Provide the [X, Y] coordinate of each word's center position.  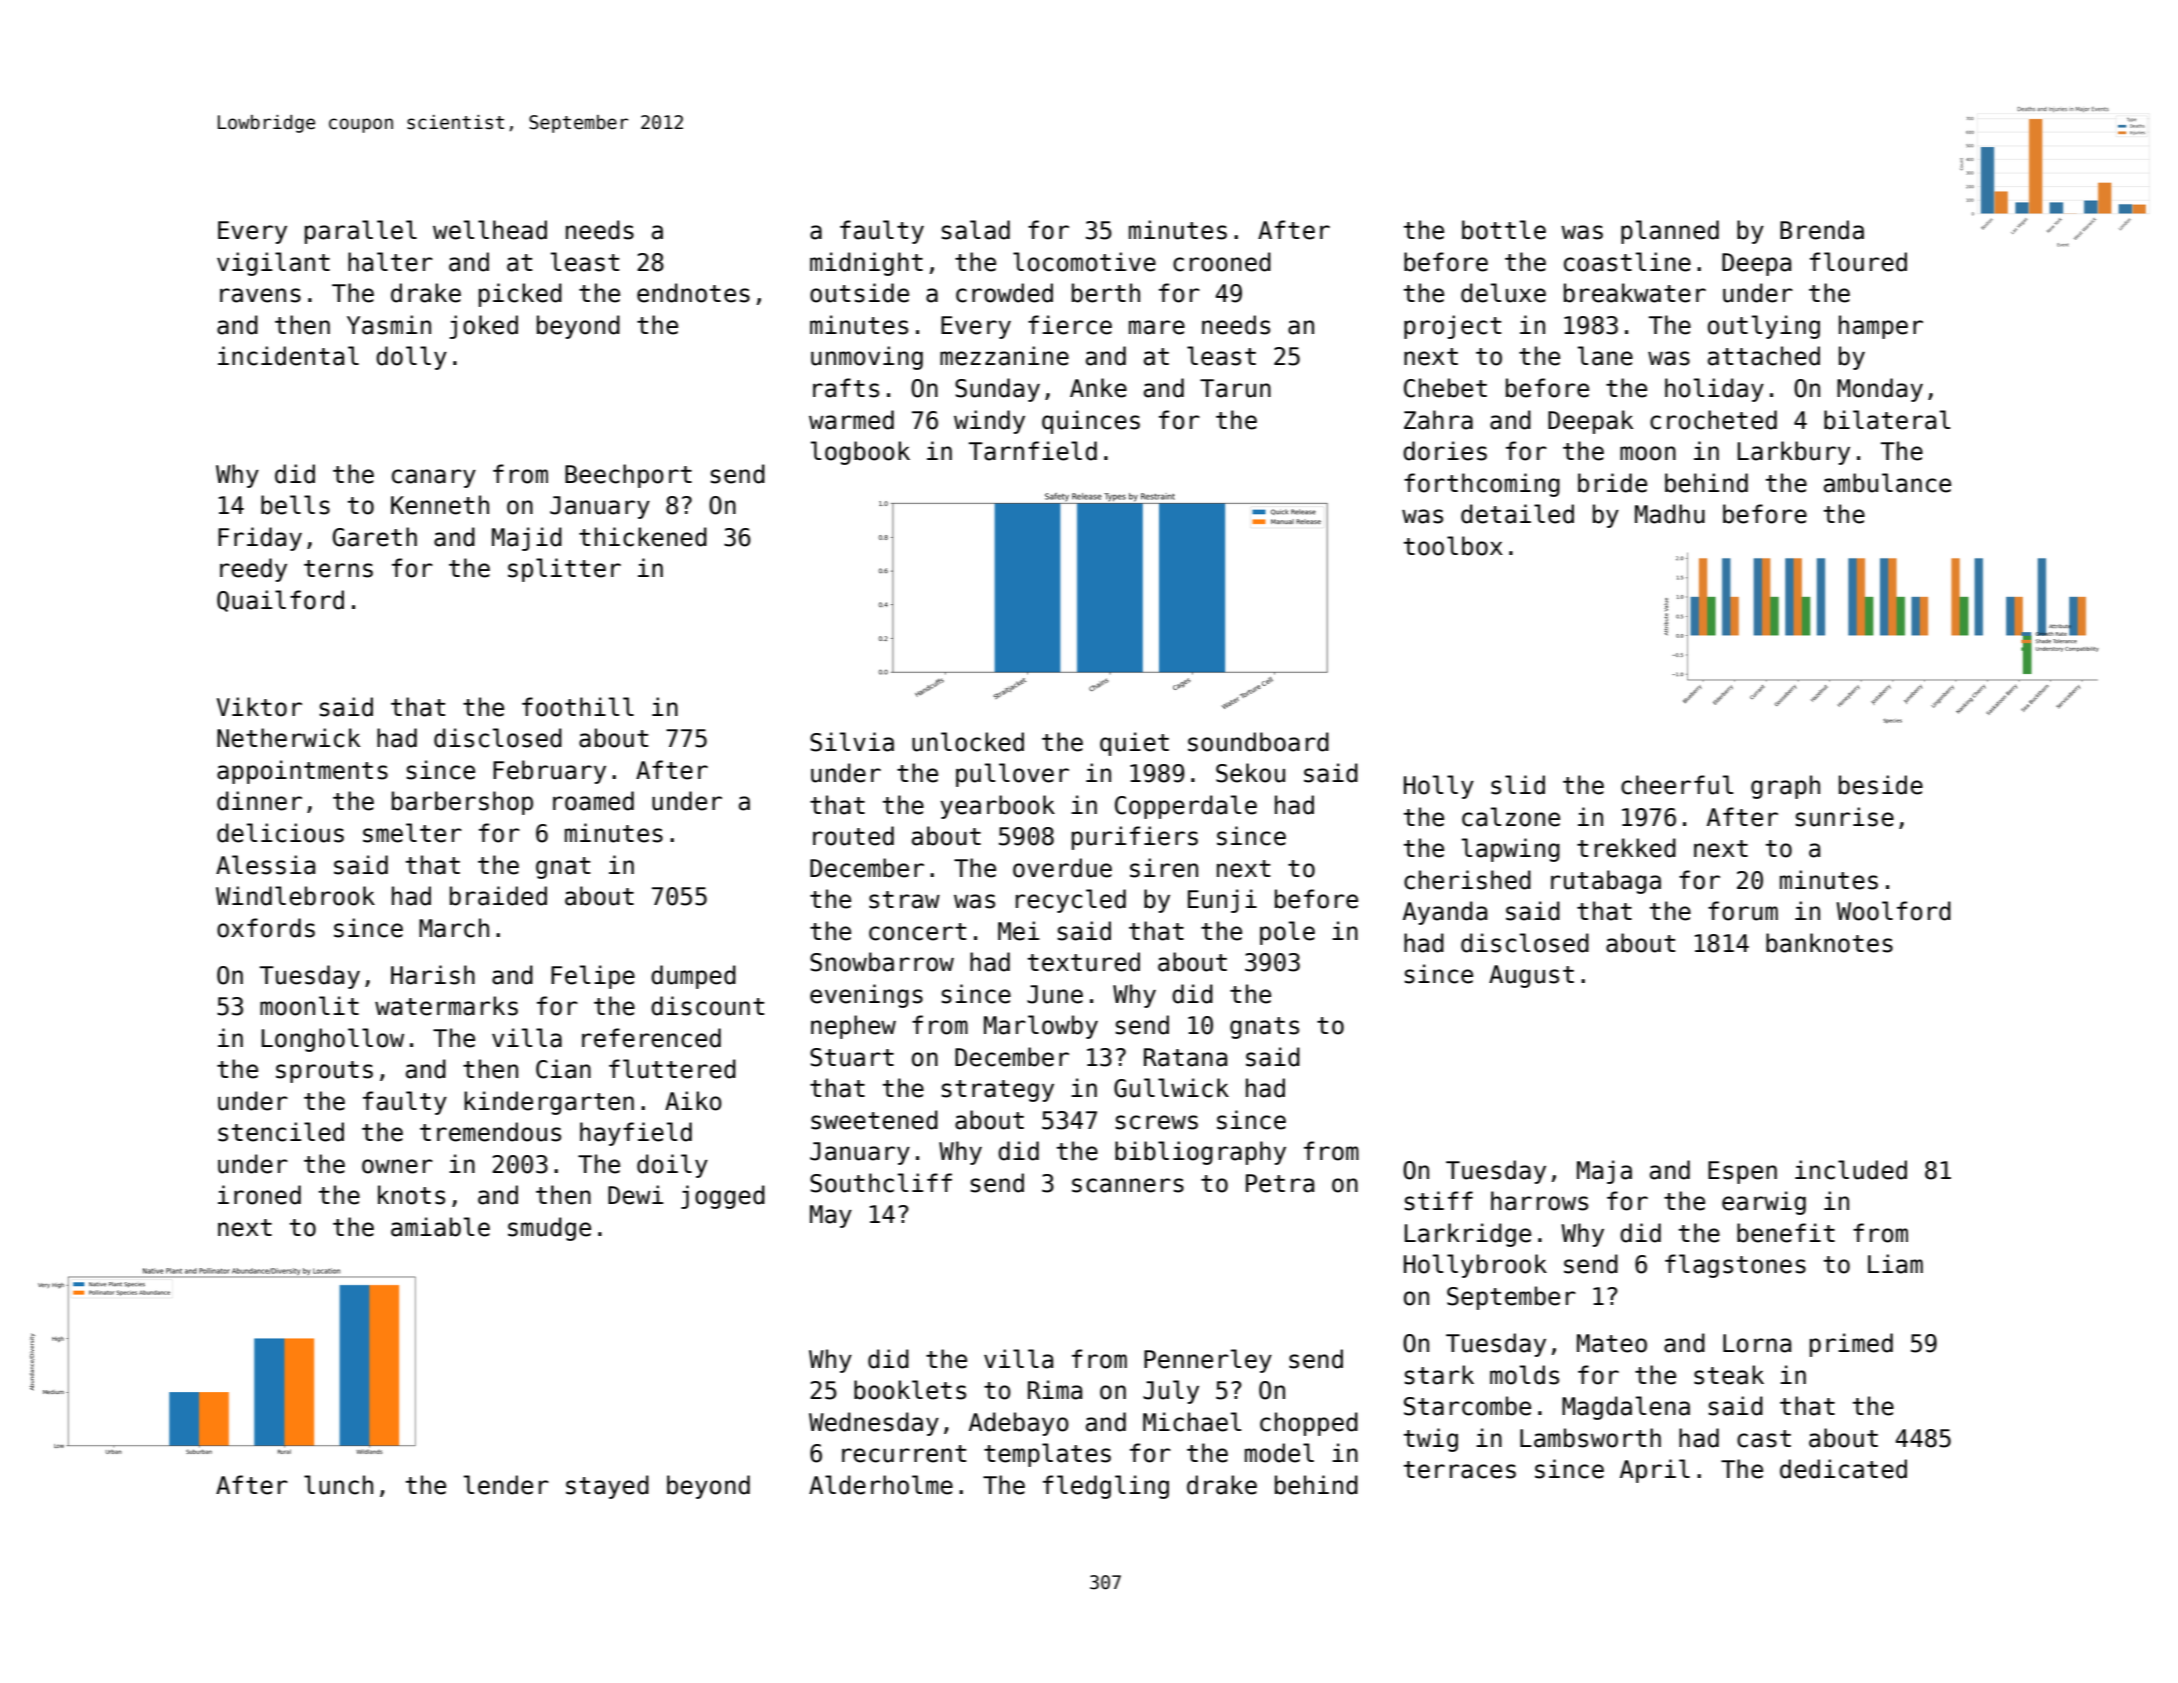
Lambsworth [1590, 1438]
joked [484, 327]
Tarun [1235, 388]
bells [295, 505]
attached [1764, 356]
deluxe [1503, 293]
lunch [338, 1485]
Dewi [636, 1195]
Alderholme [881, 1485]
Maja [1604, 1172]
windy [989, 422]
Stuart [852, 1057]
